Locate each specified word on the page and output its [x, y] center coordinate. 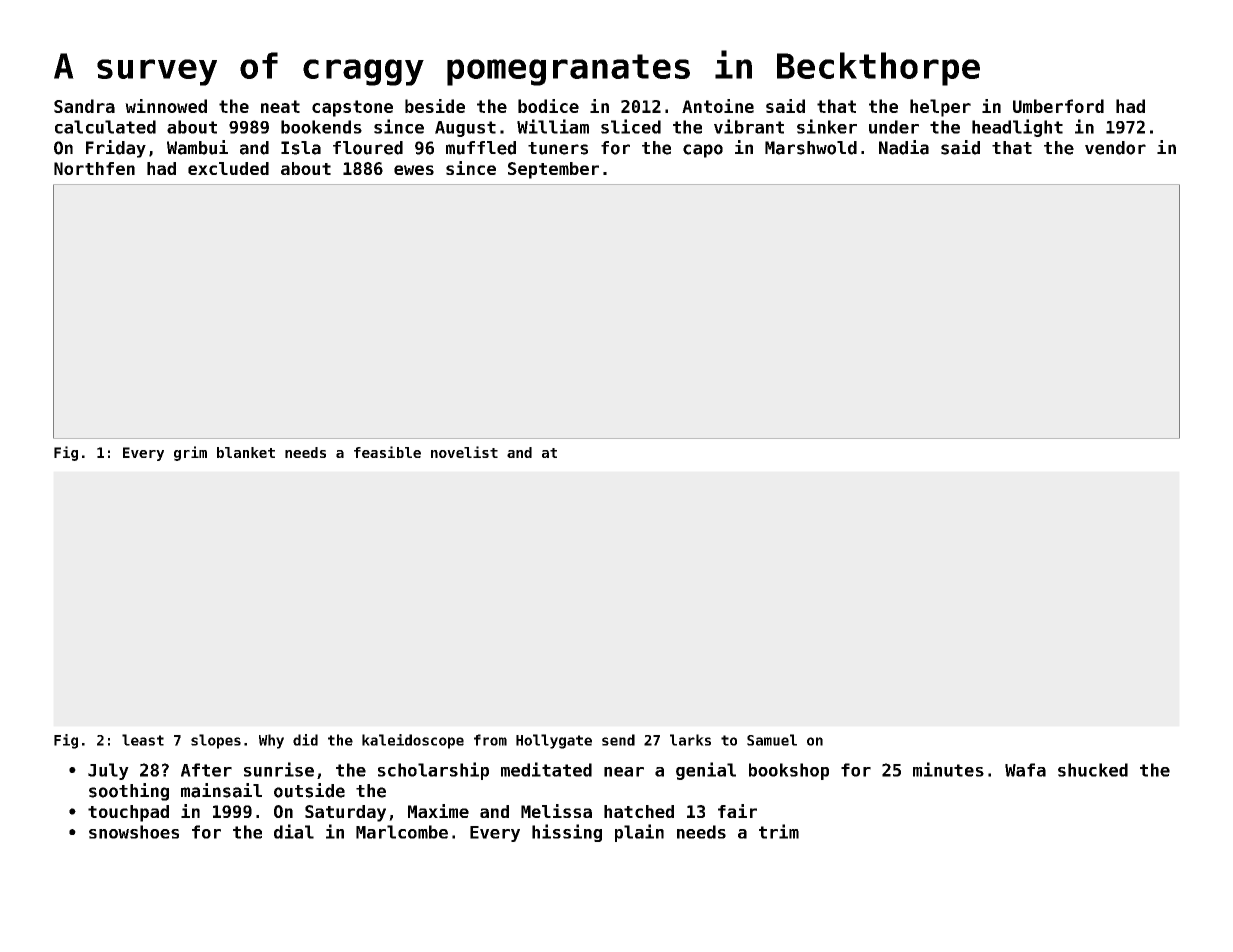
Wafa [1025, 770]
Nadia [904, 147]
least [143, 740]
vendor [1115, 148]
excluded [228, 168]
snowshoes [134, 832]
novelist [464, 452]
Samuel [772, 740]
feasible [387, 452]
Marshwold [811, 148]
